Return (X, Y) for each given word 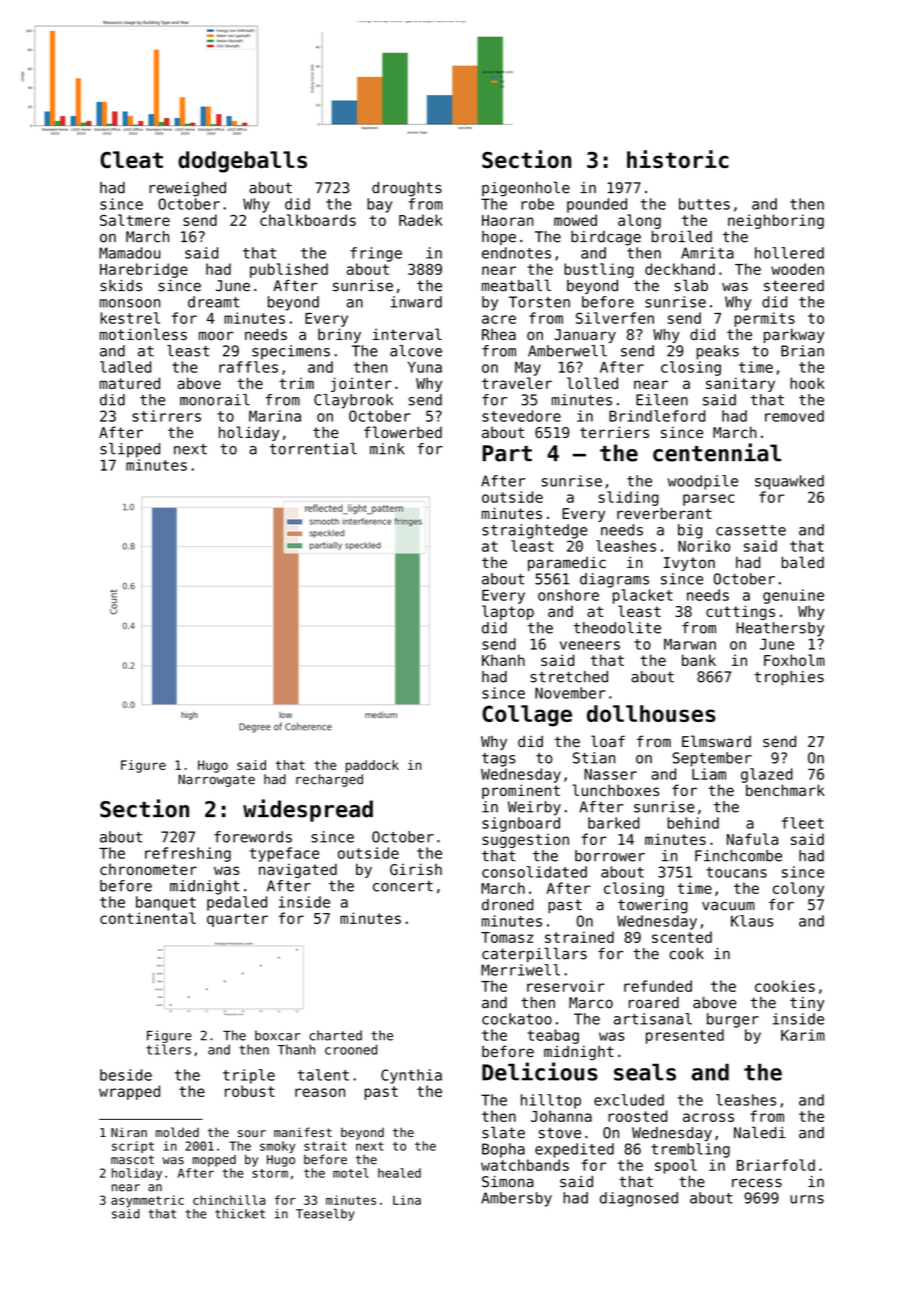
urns (807, 1199)
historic (678, 159)
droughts (407, 189)
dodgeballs (242, 162)
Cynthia (411, 1076)
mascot (132, 1160)
